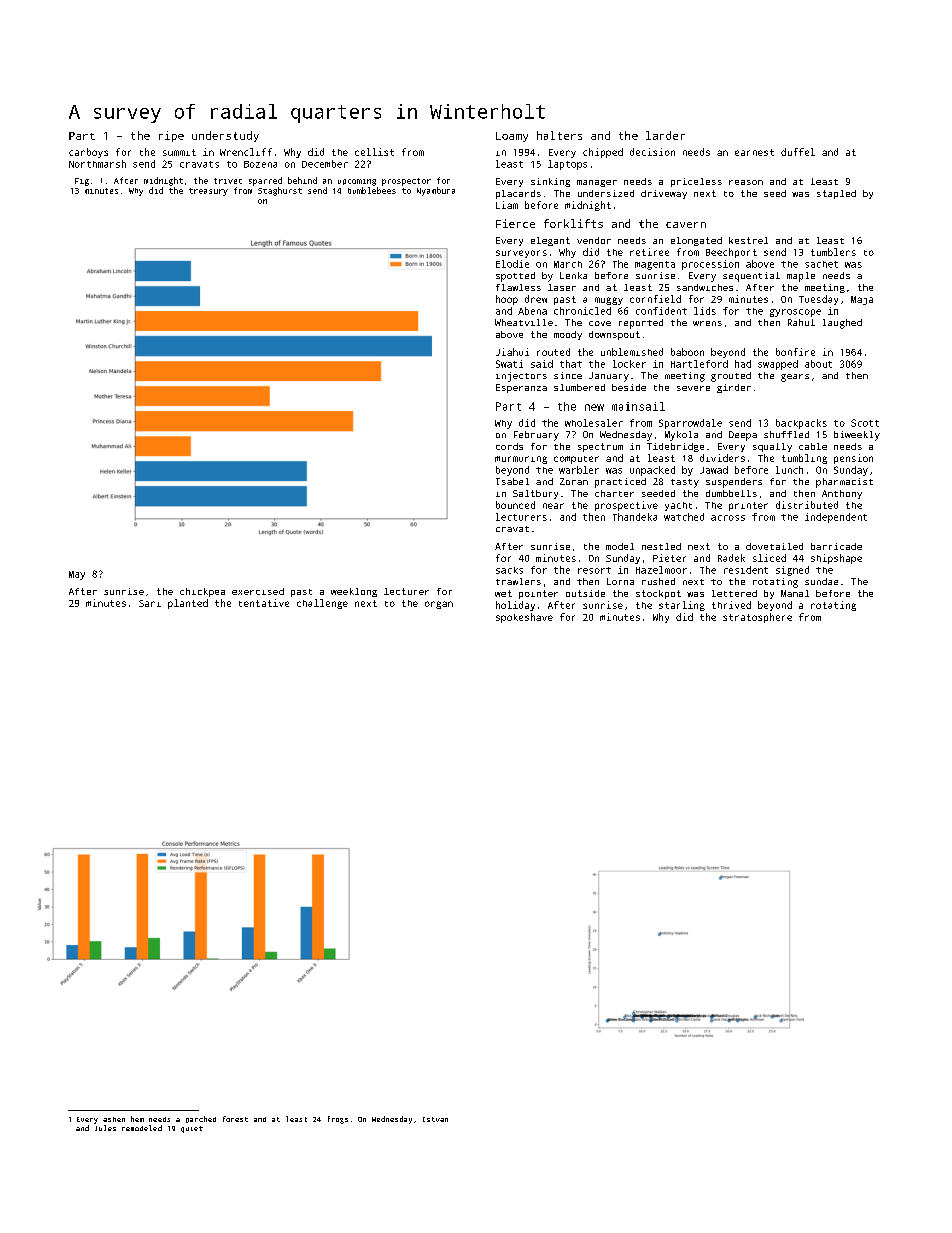 This screenshot has height=1233, width=952. I want to click on sacks, so click(509, 570).
